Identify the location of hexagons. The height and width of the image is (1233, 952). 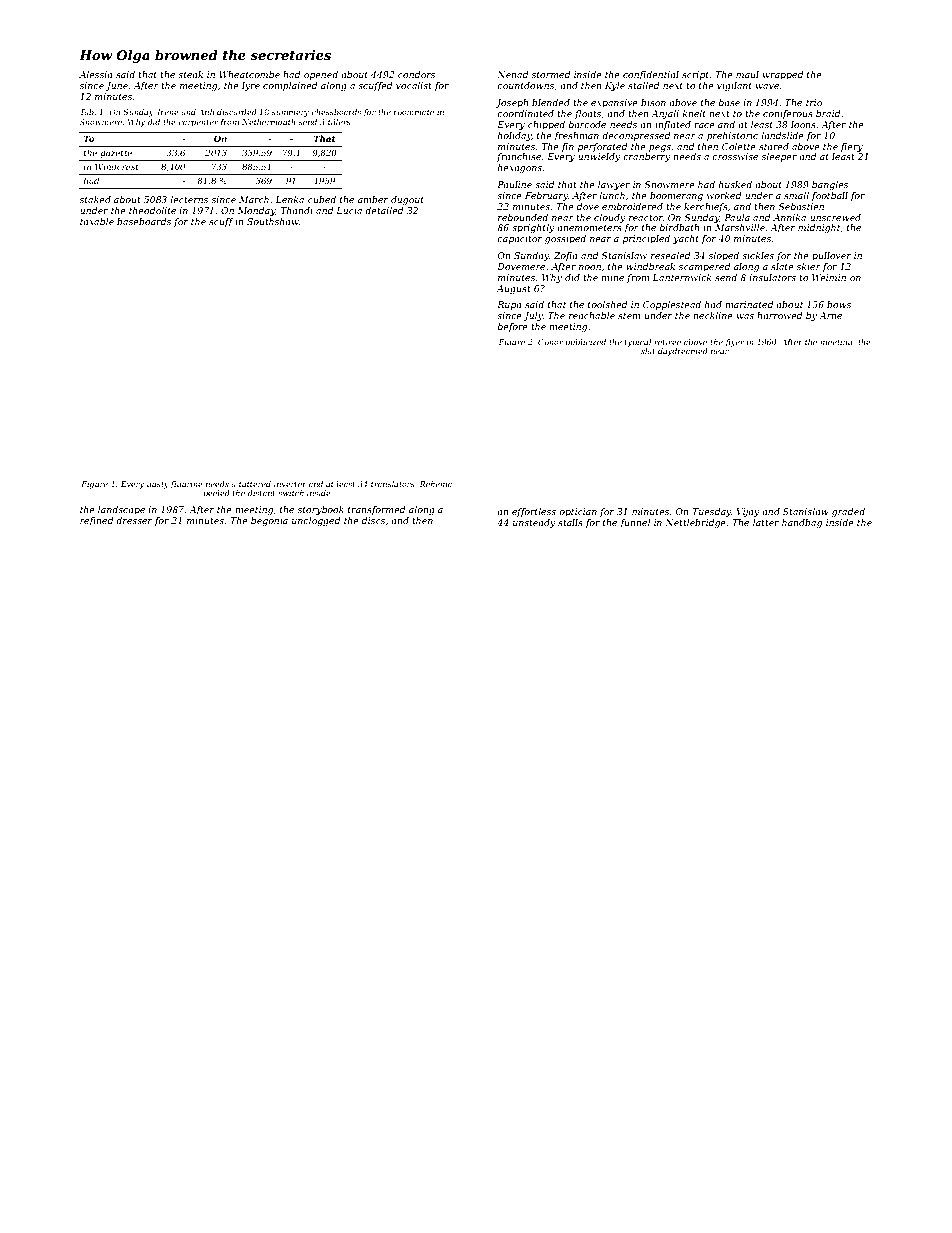
(520, 168).
